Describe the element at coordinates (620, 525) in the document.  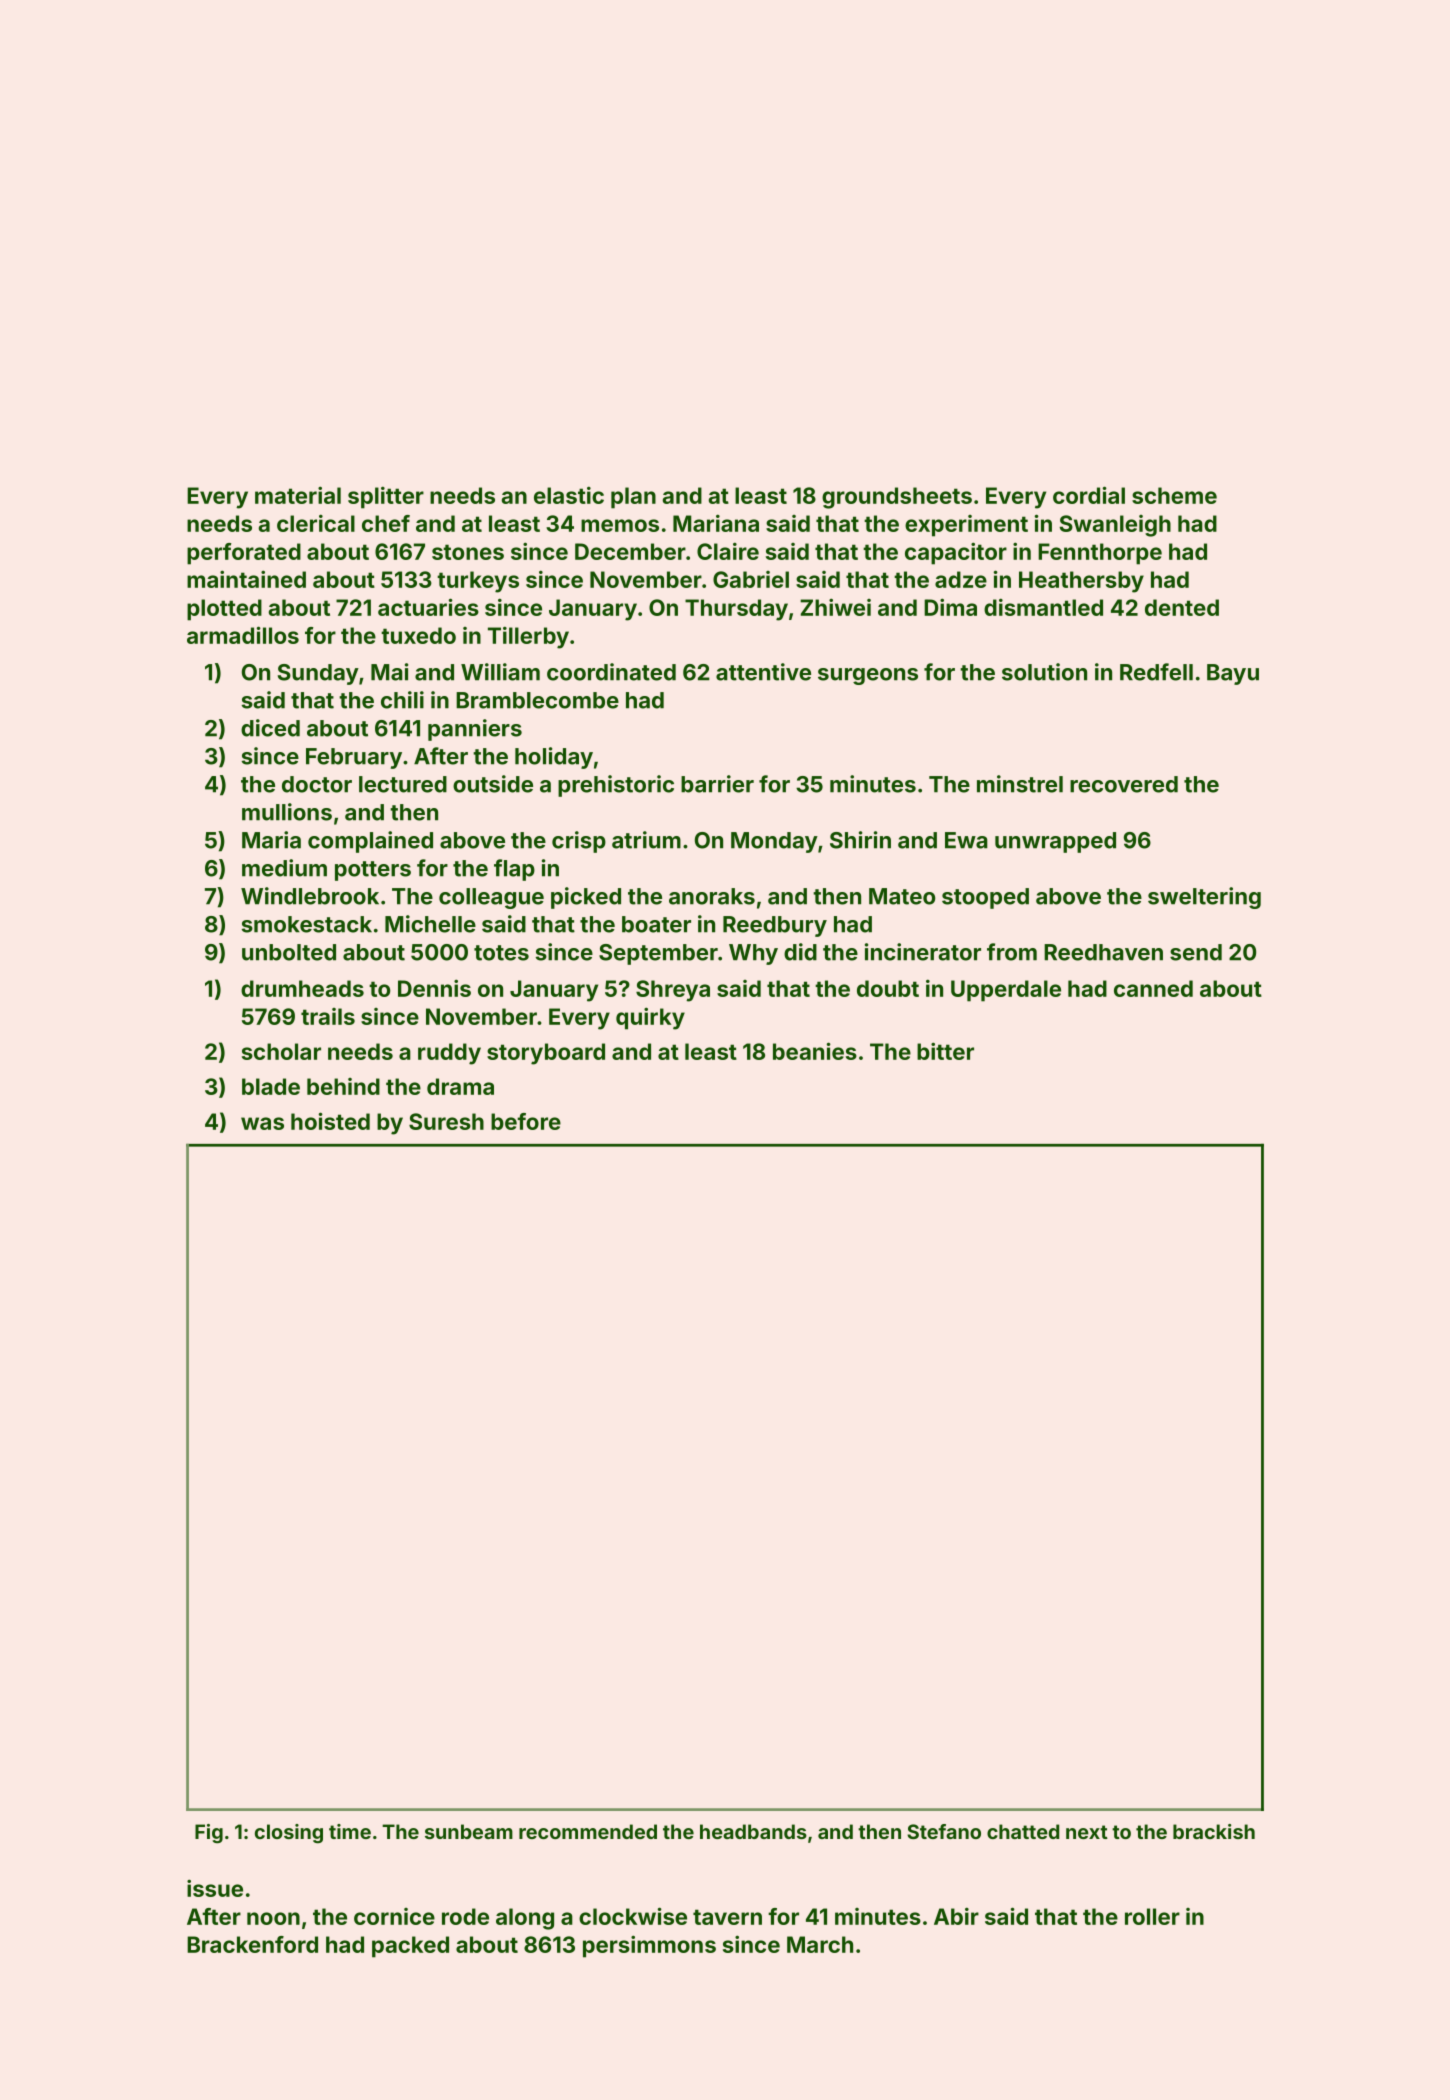
I see `memos` at that location.
